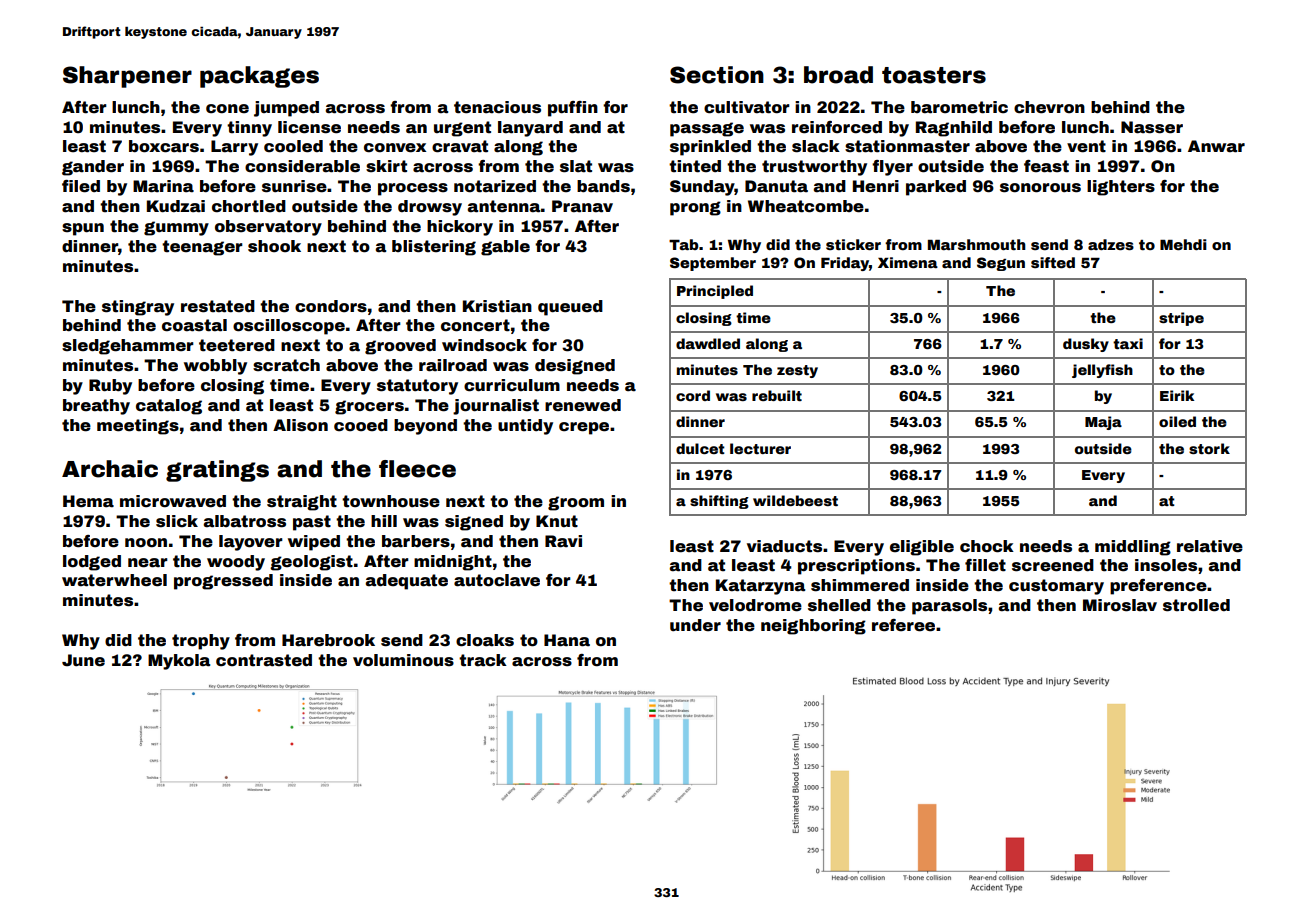 Image resolution: width=1308 pixels, height=924 pixels. Describe the element at coordinates (92, 563) in the image. I see `lodged` at that location.
